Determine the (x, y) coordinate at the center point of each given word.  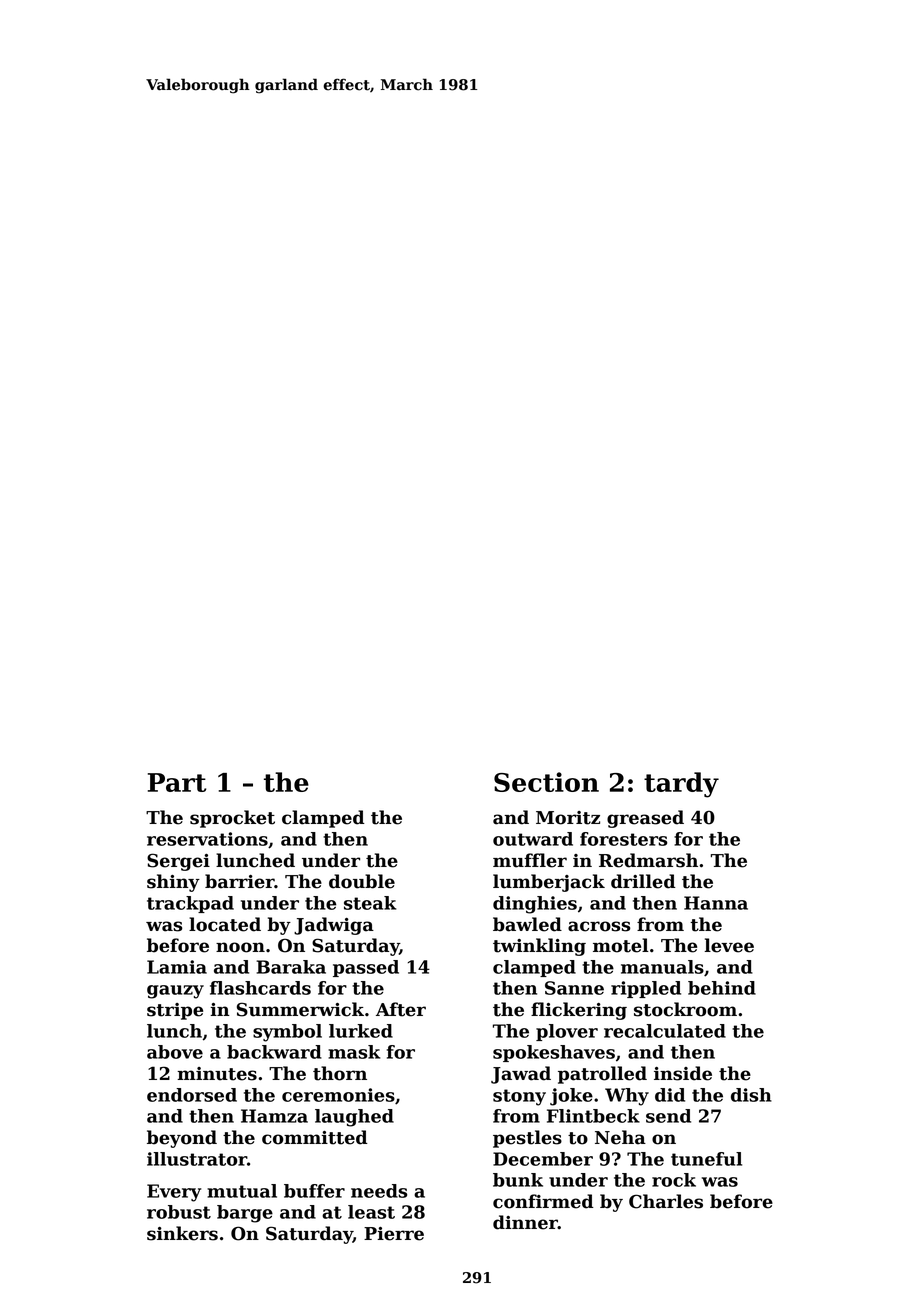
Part (177, 782)
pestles (527, 1139)
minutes (217, 1074)
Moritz (568, 818)
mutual (242, 1191)
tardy (681, 785)
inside (683, 1073)
